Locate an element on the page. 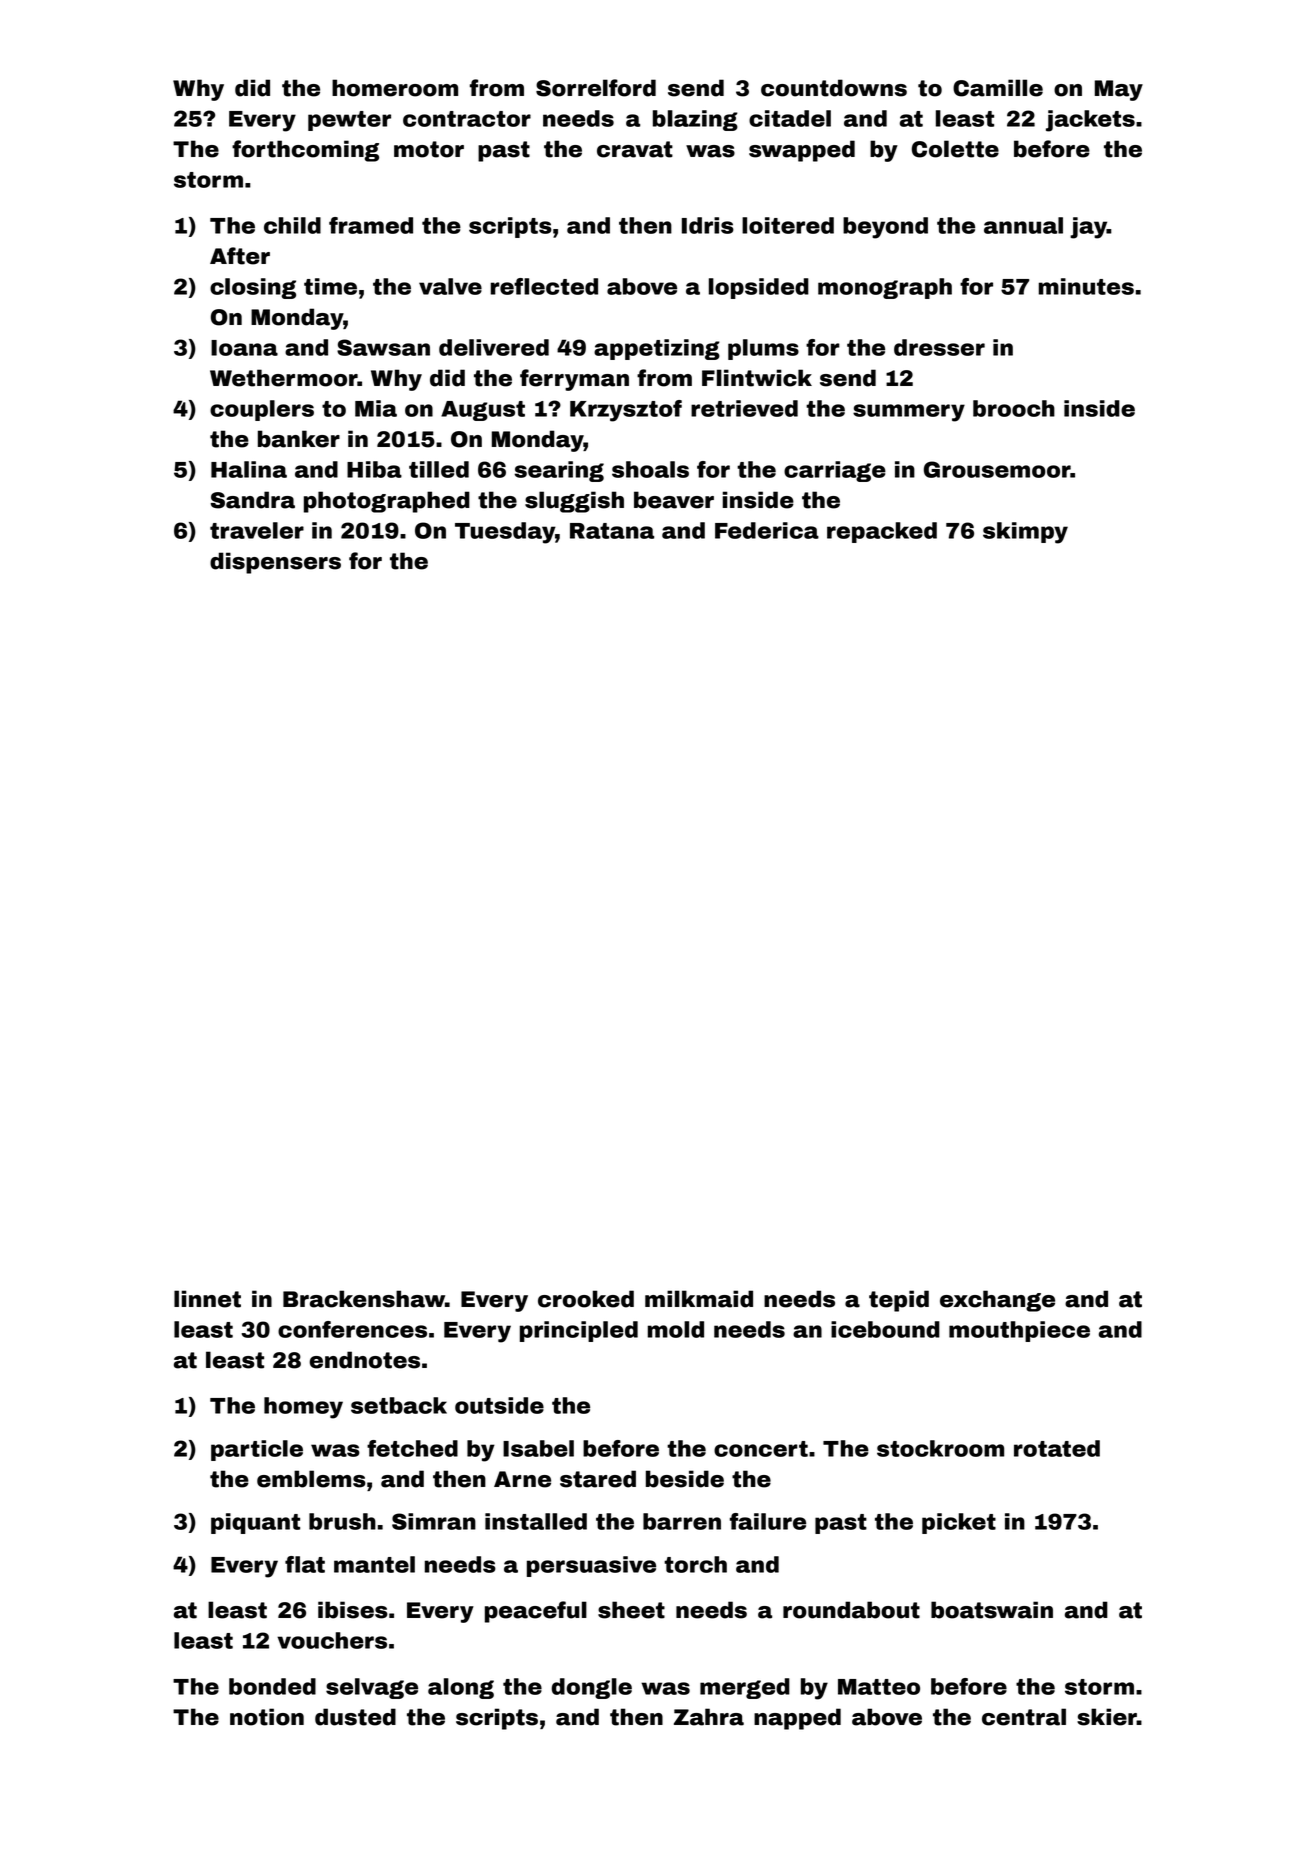 This page has width=1316, height=1862. piquant is located at coordinates (255, 1523).
